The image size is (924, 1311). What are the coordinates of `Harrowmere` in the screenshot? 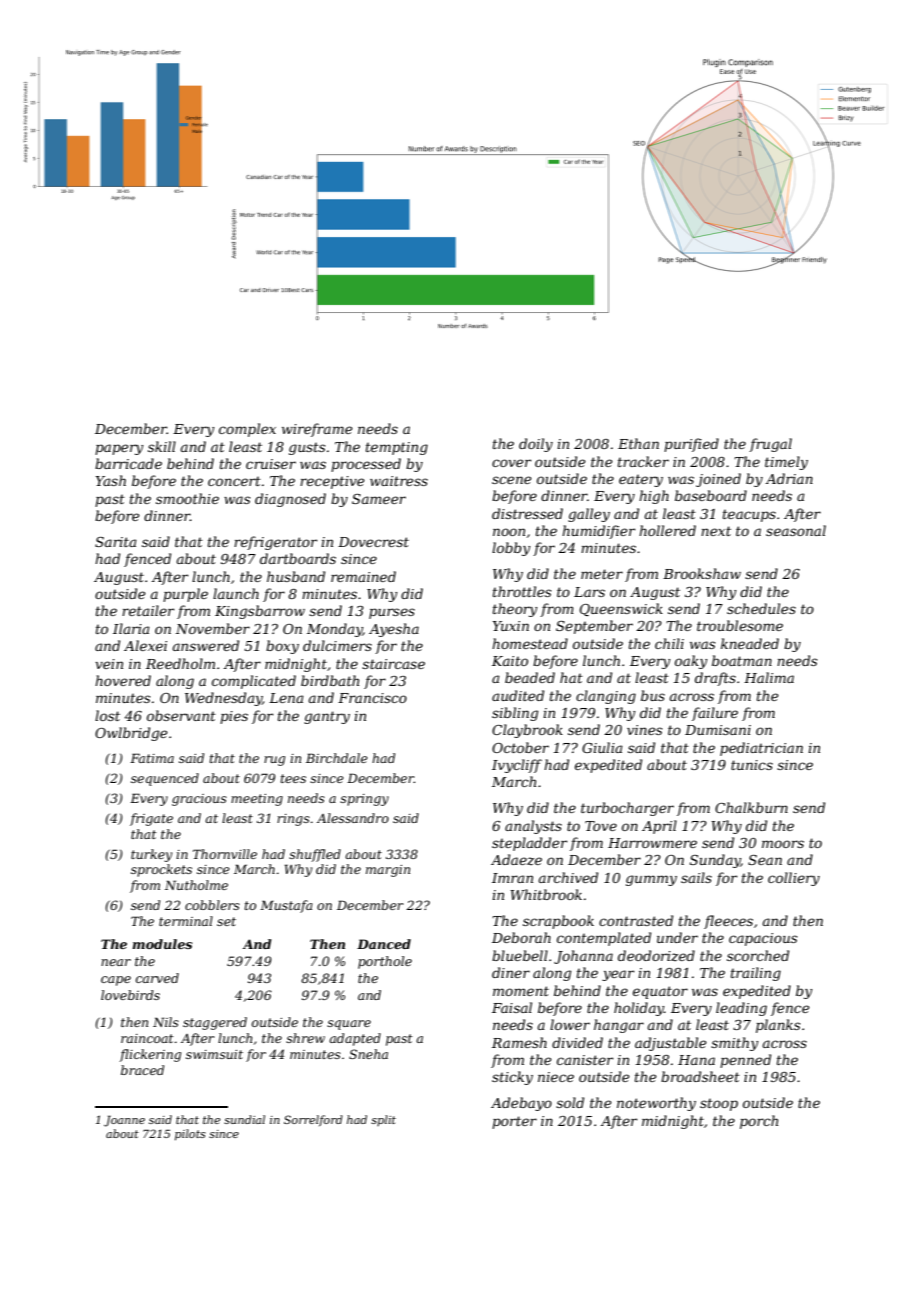 It's located at (652, 843).
